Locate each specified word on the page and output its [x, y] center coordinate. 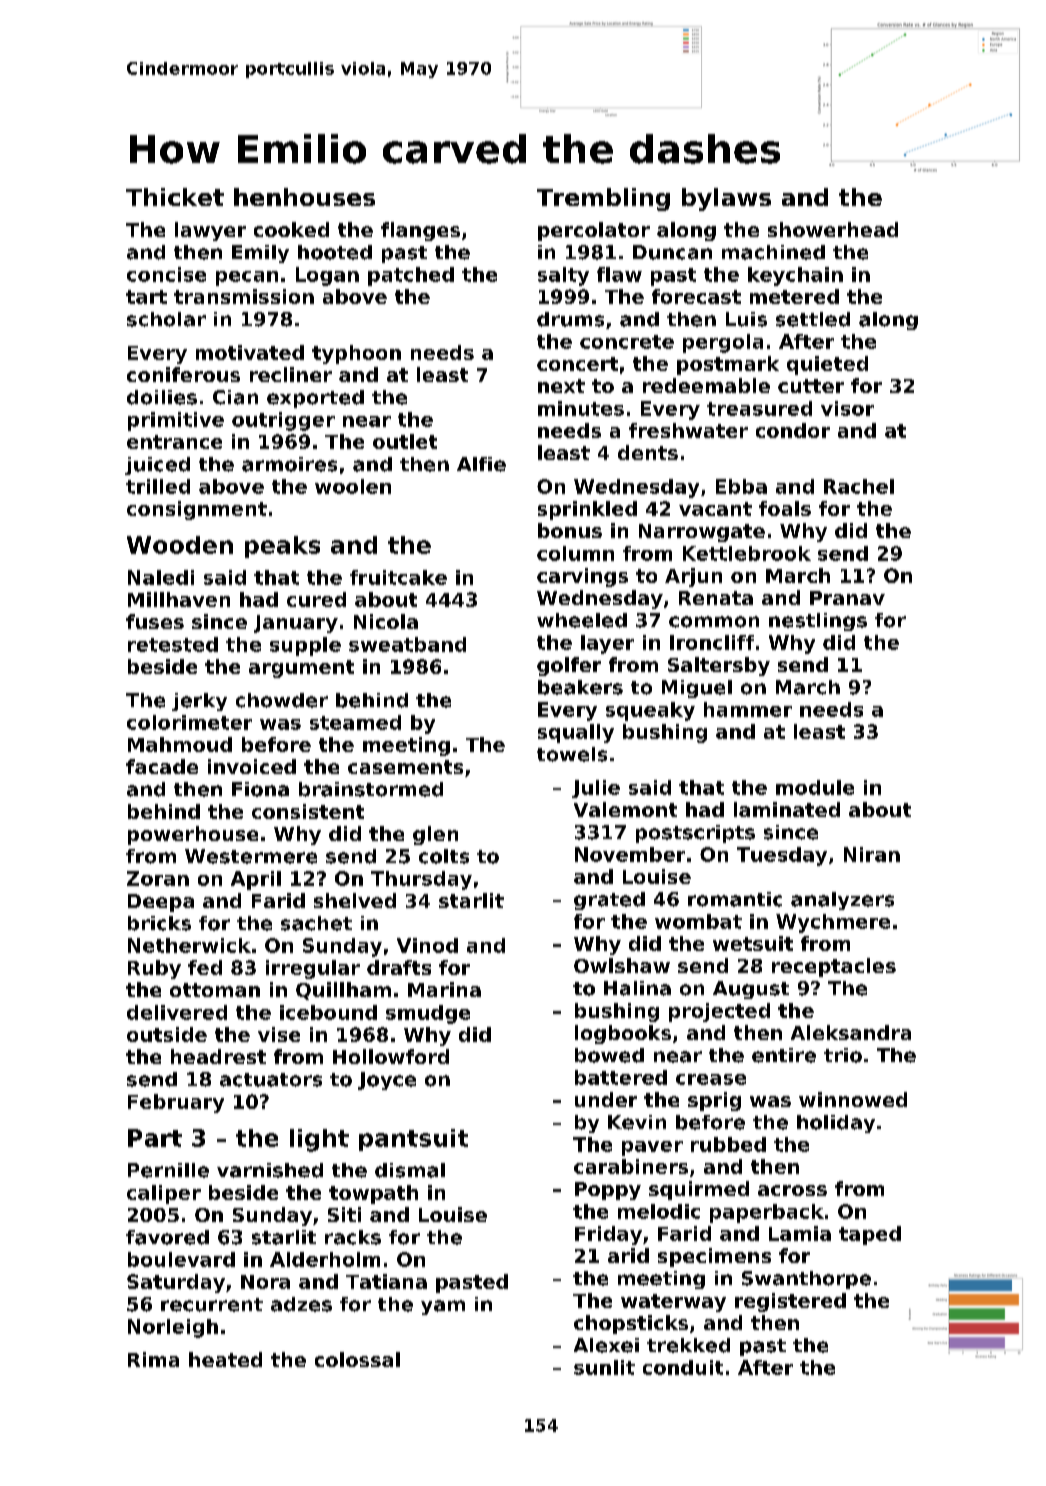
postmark [728, 365]
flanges [420, 231]
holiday [836, 1124]
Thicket [175, 197]
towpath [373, 1194]
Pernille [168, 1170]
